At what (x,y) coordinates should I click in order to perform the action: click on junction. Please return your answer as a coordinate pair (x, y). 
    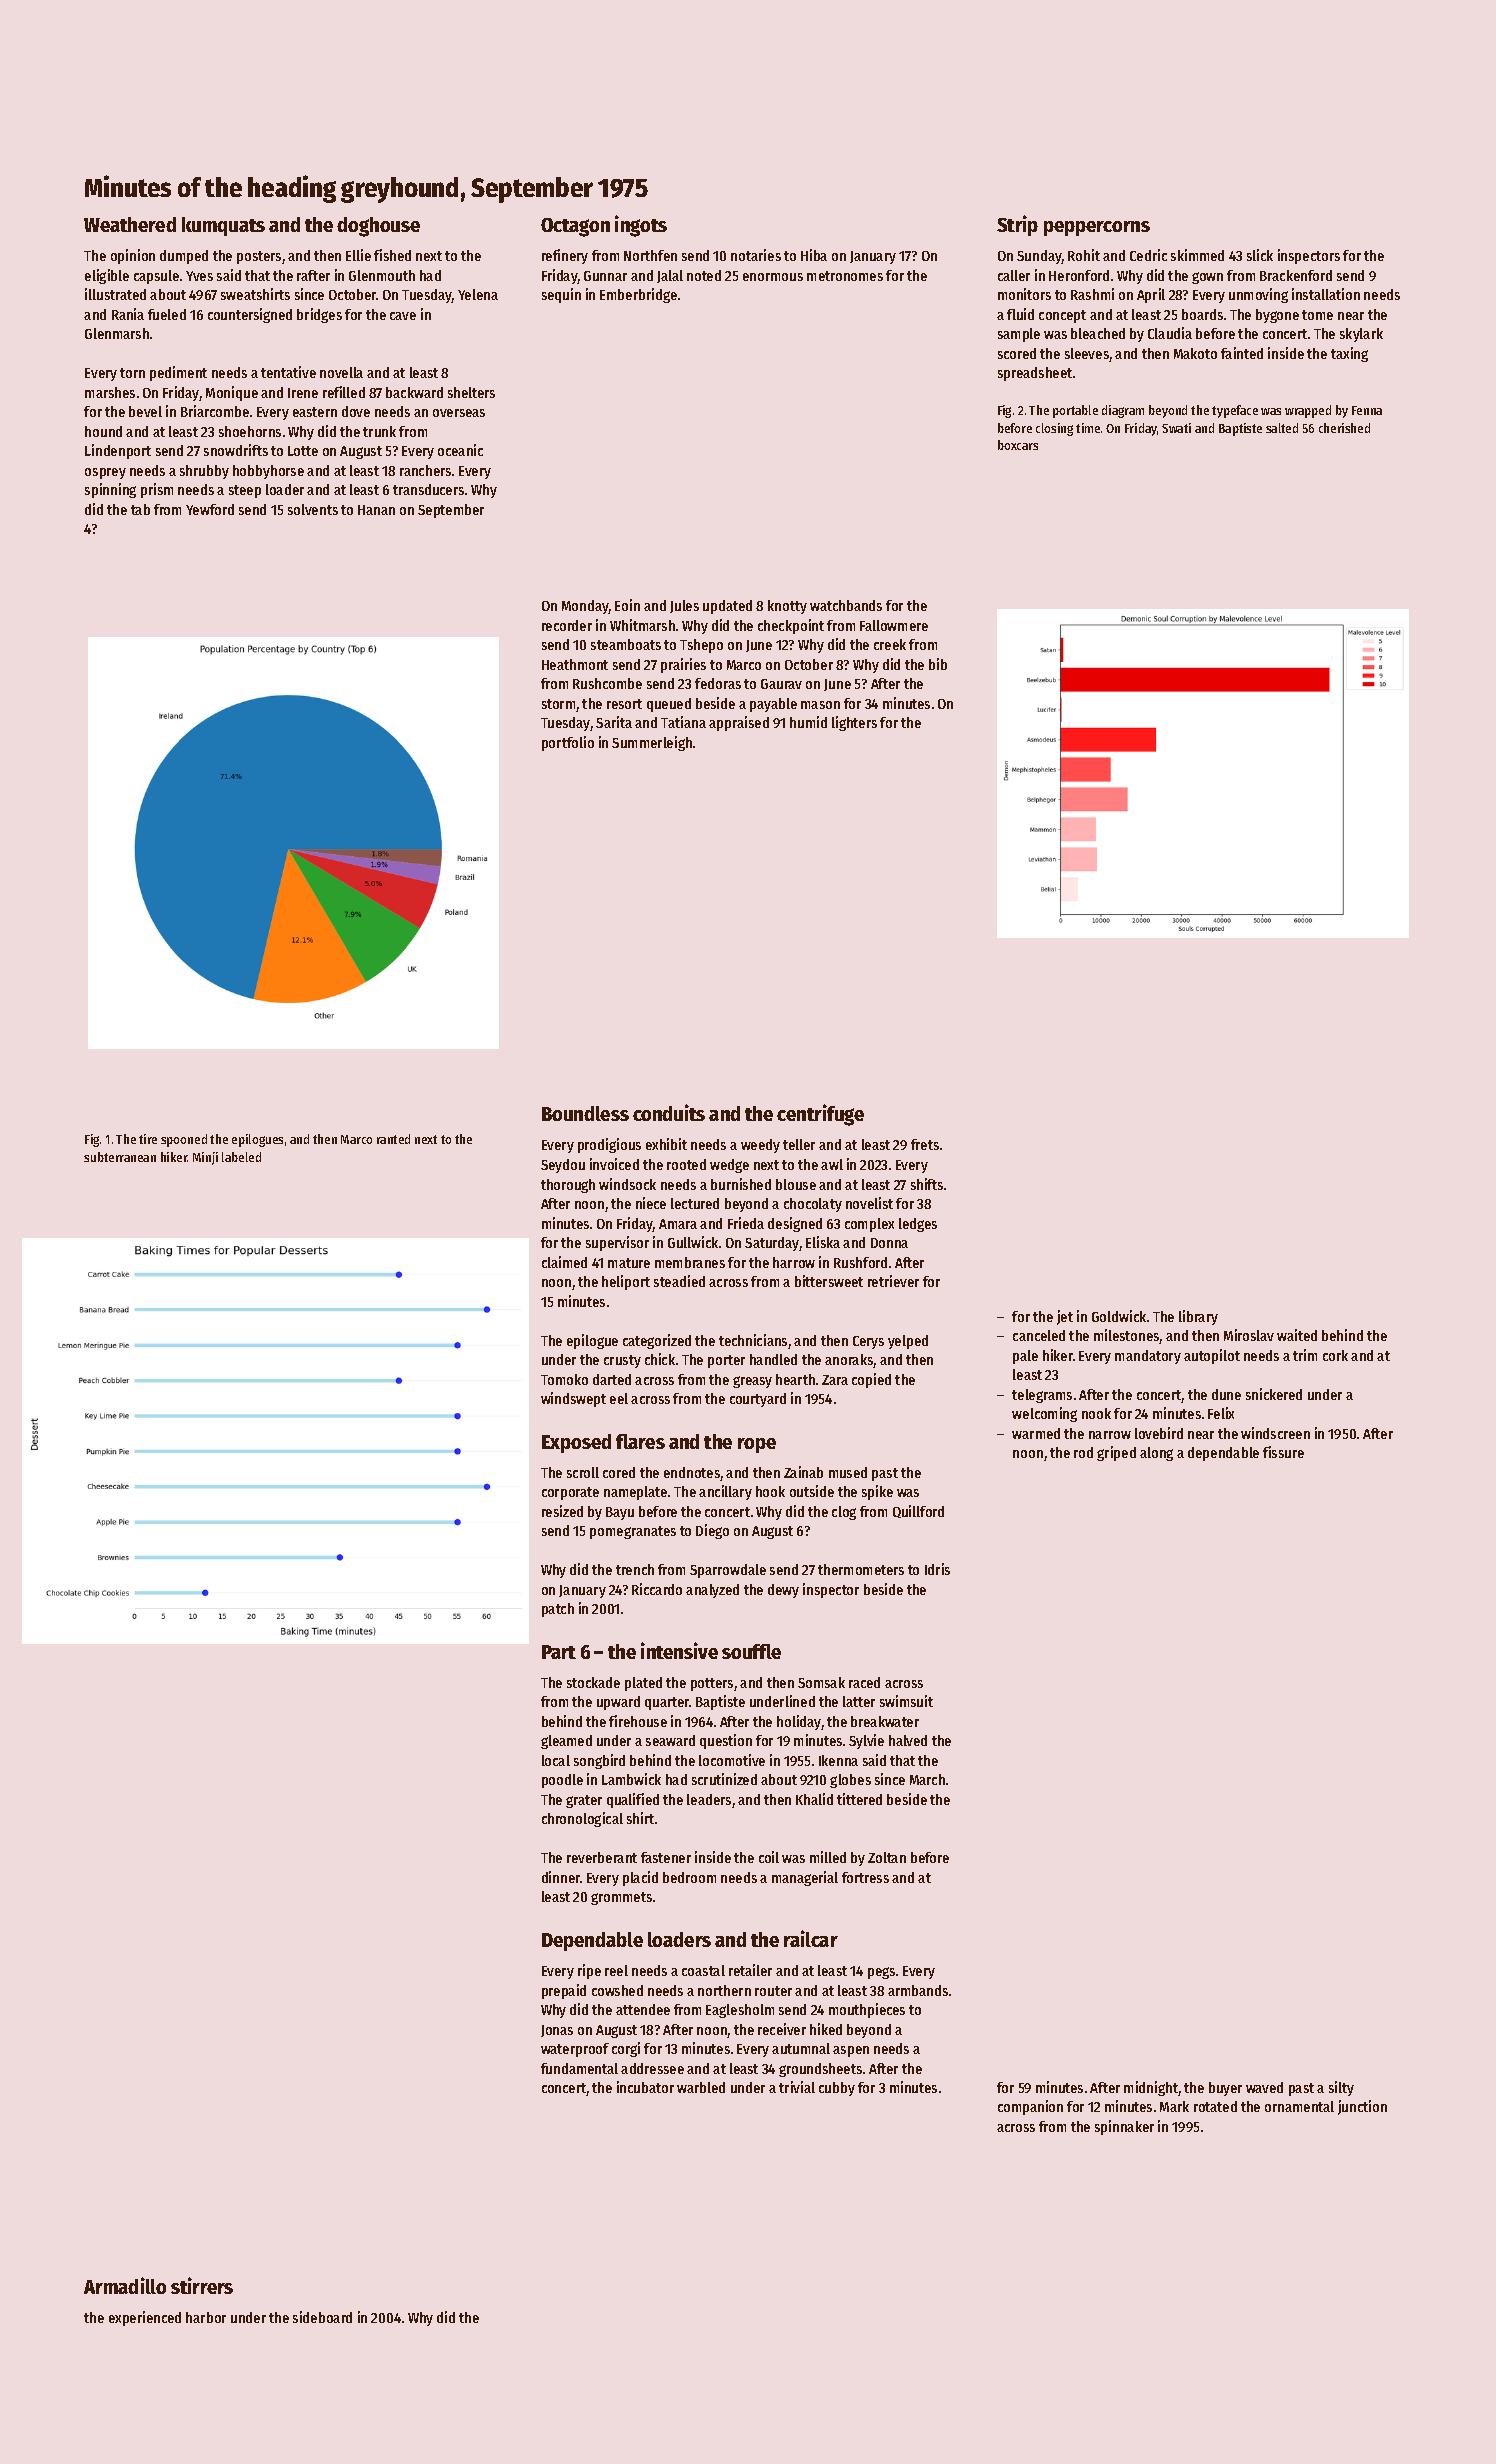
    Looking at the image, I should click on (1362, 2107).
